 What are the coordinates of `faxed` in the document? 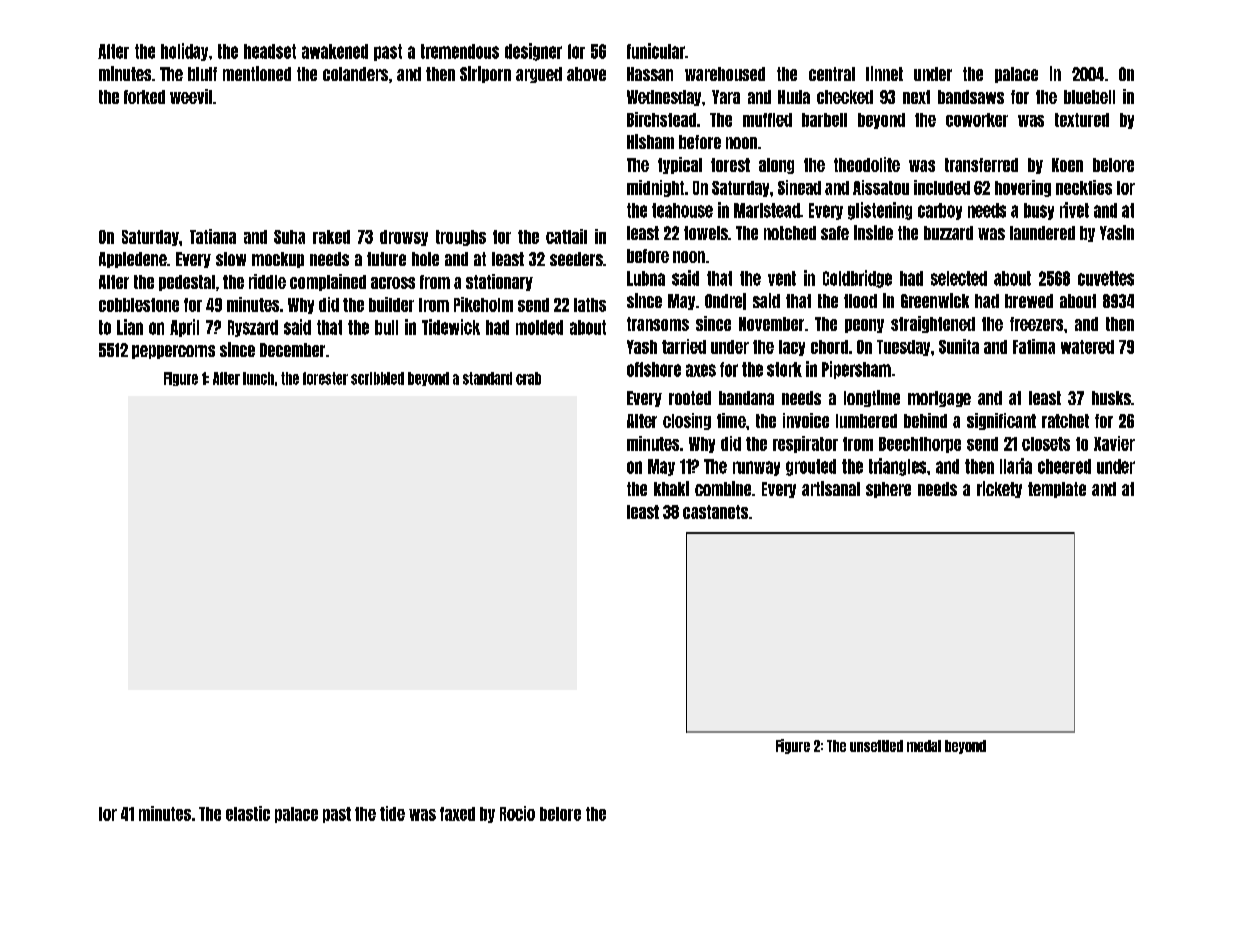 It's located at (457, 814).
